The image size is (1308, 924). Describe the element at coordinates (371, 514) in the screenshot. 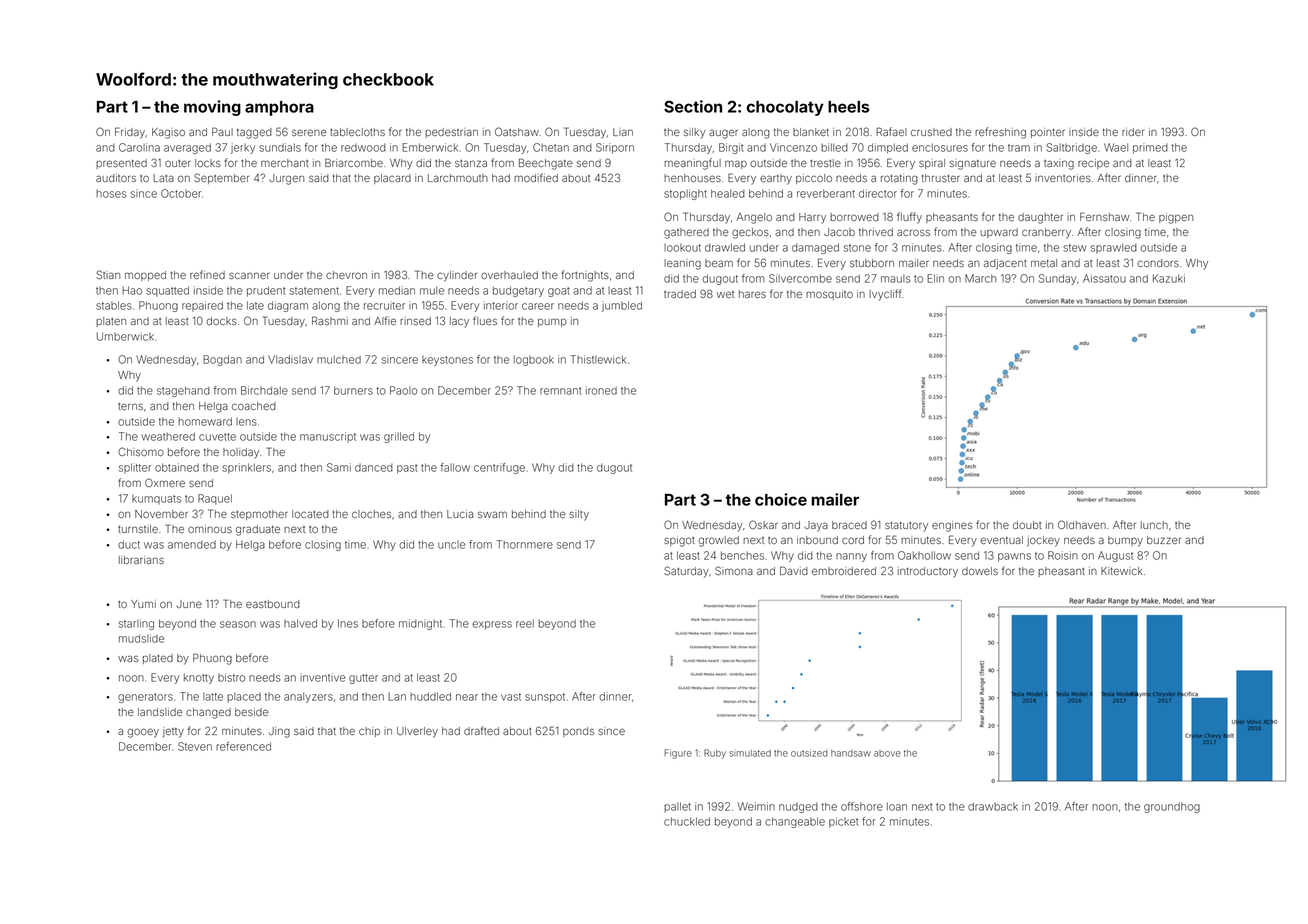

I see `cloches` at that location.
